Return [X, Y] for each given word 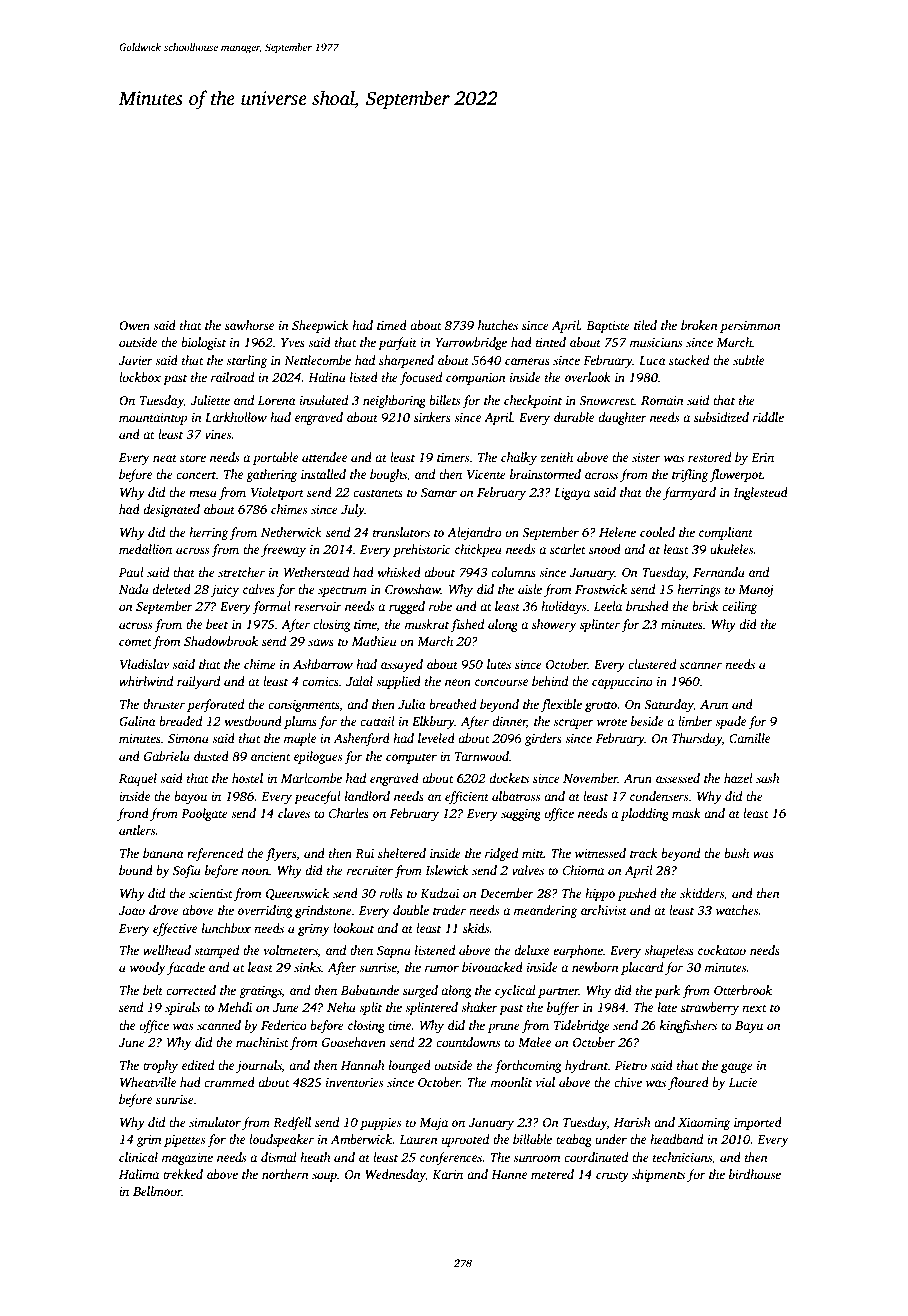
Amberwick [361, 1139]
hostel [247, 778]
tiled [645, 325]
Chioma [583, 870]
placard [642, 968]
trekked [183, 1174]
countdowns [468, 1042]
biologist [203, 343]
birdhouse [755, 1174]
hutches [498, 325]
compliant [726, 533]
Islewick [447, 870]
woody [147, 968]
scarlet [568, 549]
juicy [225, 591]
